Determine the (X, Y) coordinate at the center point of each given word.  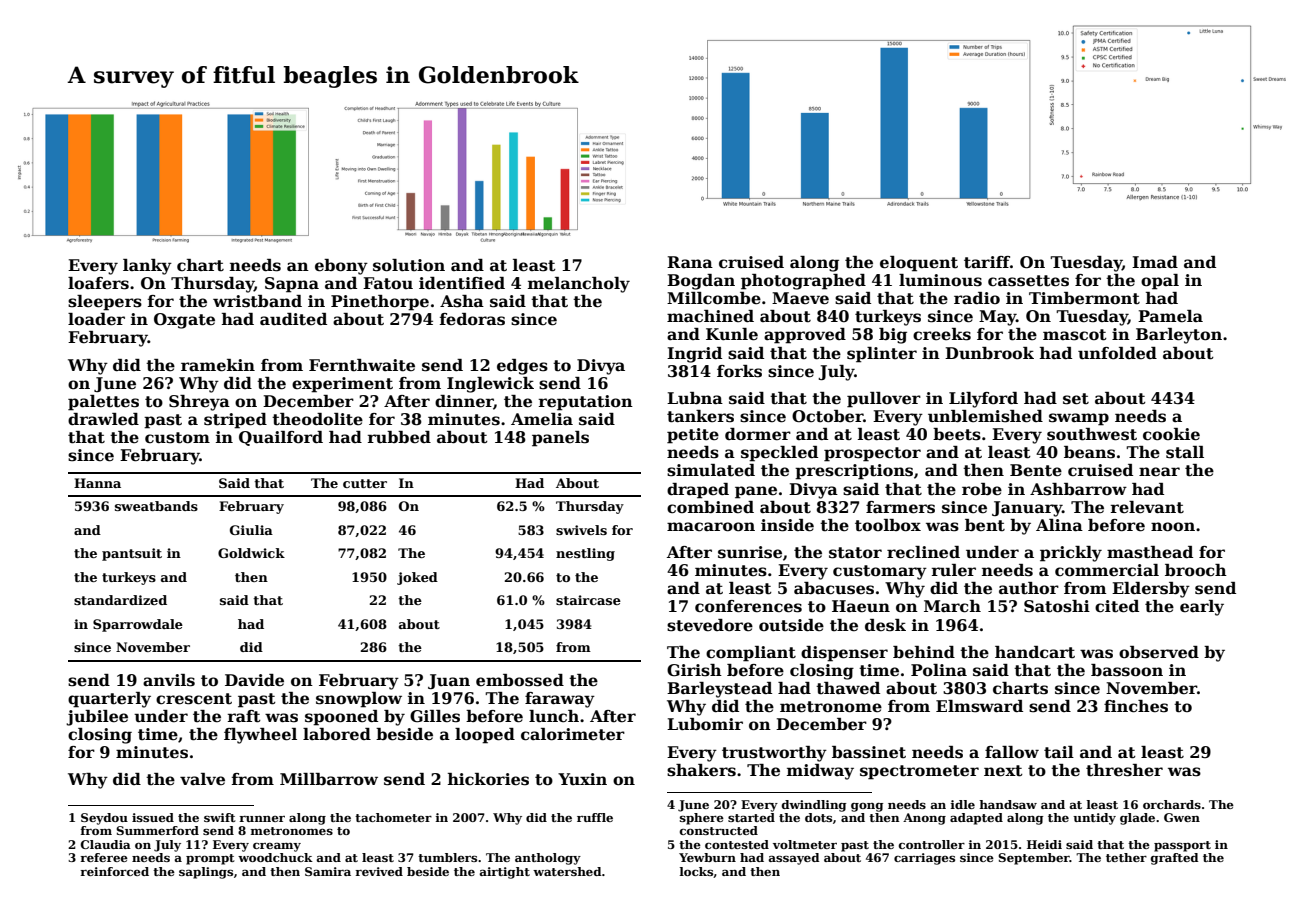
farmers (900, 507)
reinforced (114, 871)
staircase (588, 600)
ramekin (218, 365)
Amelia (542, 419)
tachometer (393, 817)
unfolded (1117, 353)
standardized (120, 600)
